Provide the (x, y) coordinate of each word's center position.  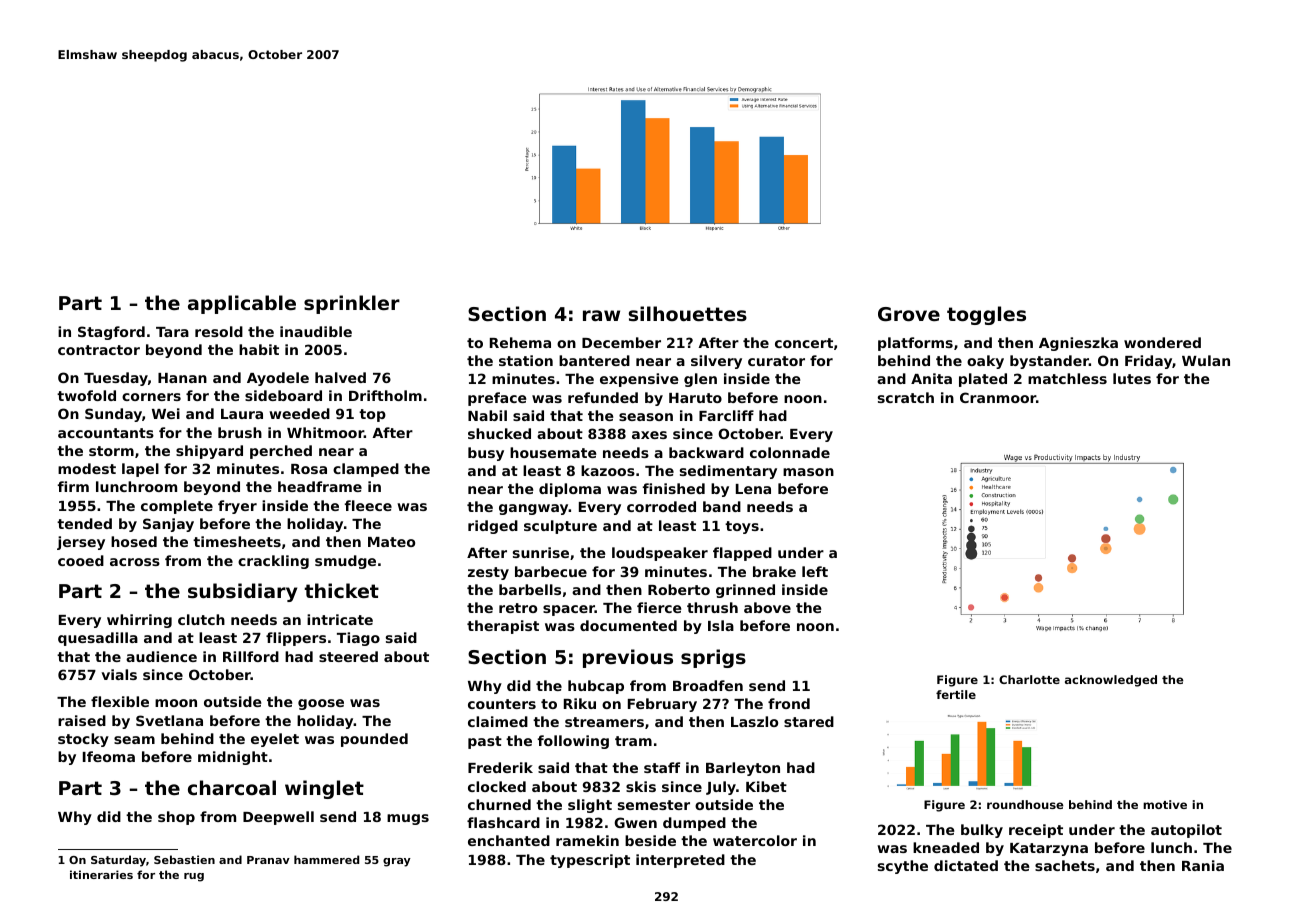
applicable (242, 304)
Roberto (679, 589)
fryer (237, 507)
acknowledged (1111, 681)
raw (601, 315)
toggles (986, 315)
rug (194, 877)
